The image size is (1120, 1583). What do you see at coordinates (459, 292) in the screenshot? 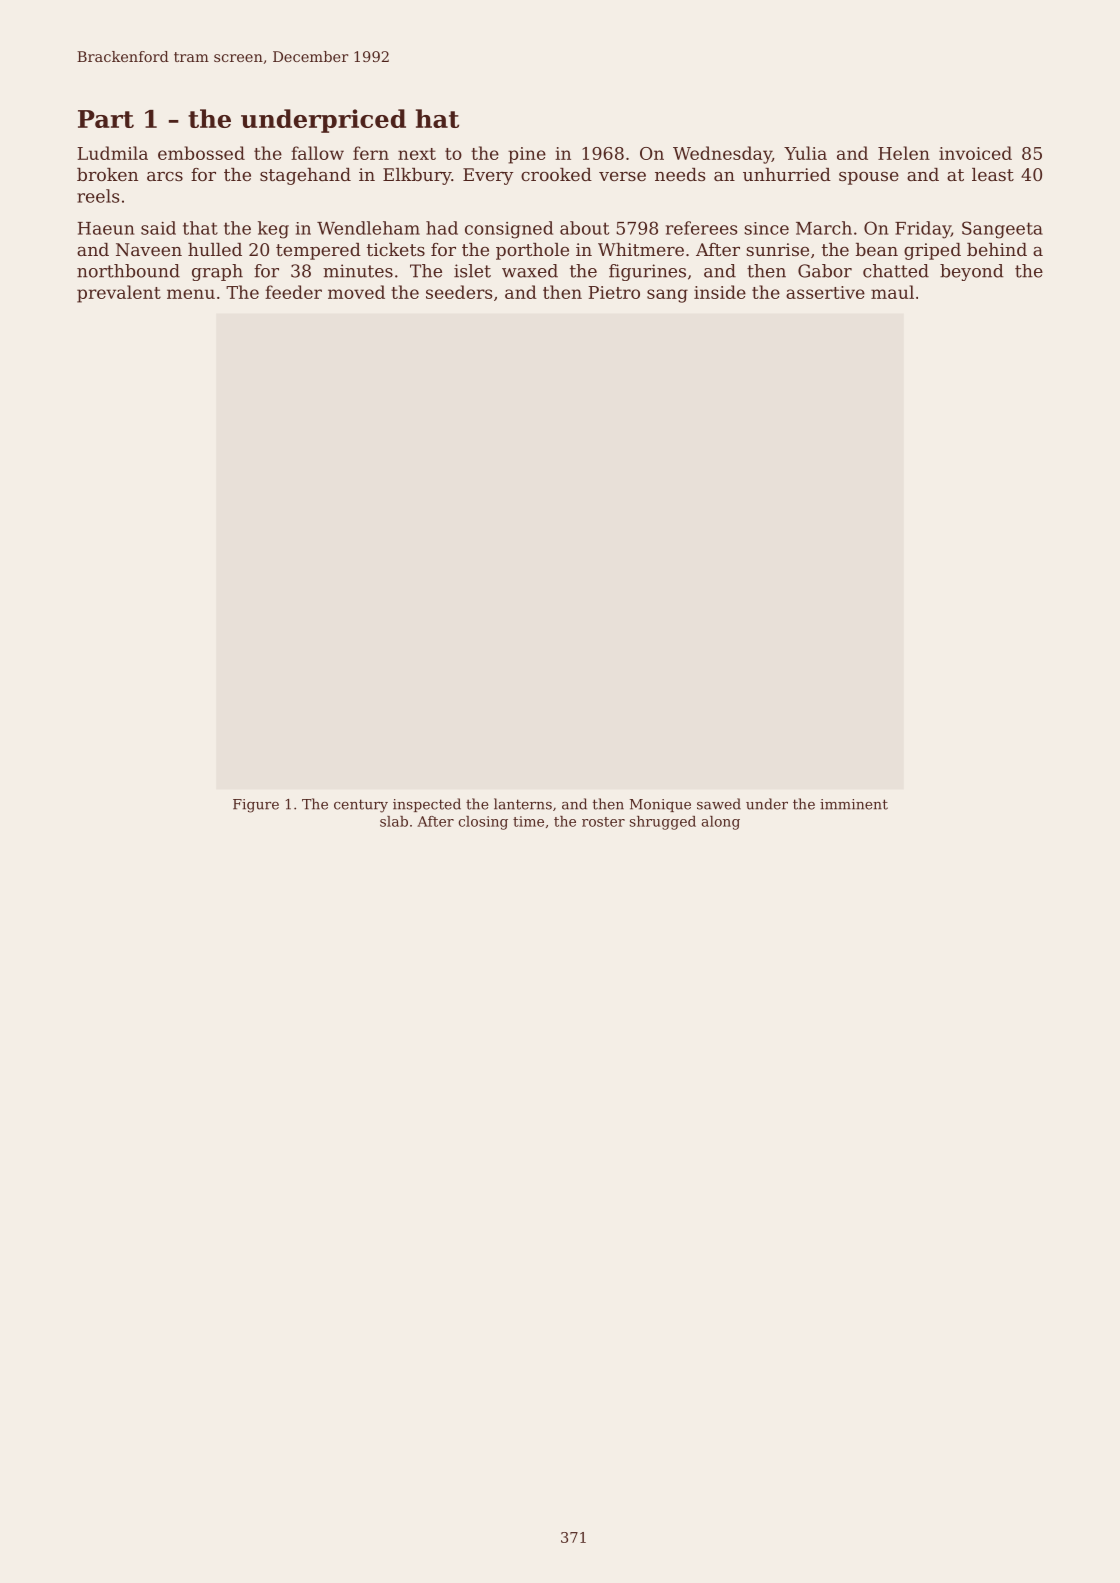
I see `seeders` at bounding box center [459, 292].
